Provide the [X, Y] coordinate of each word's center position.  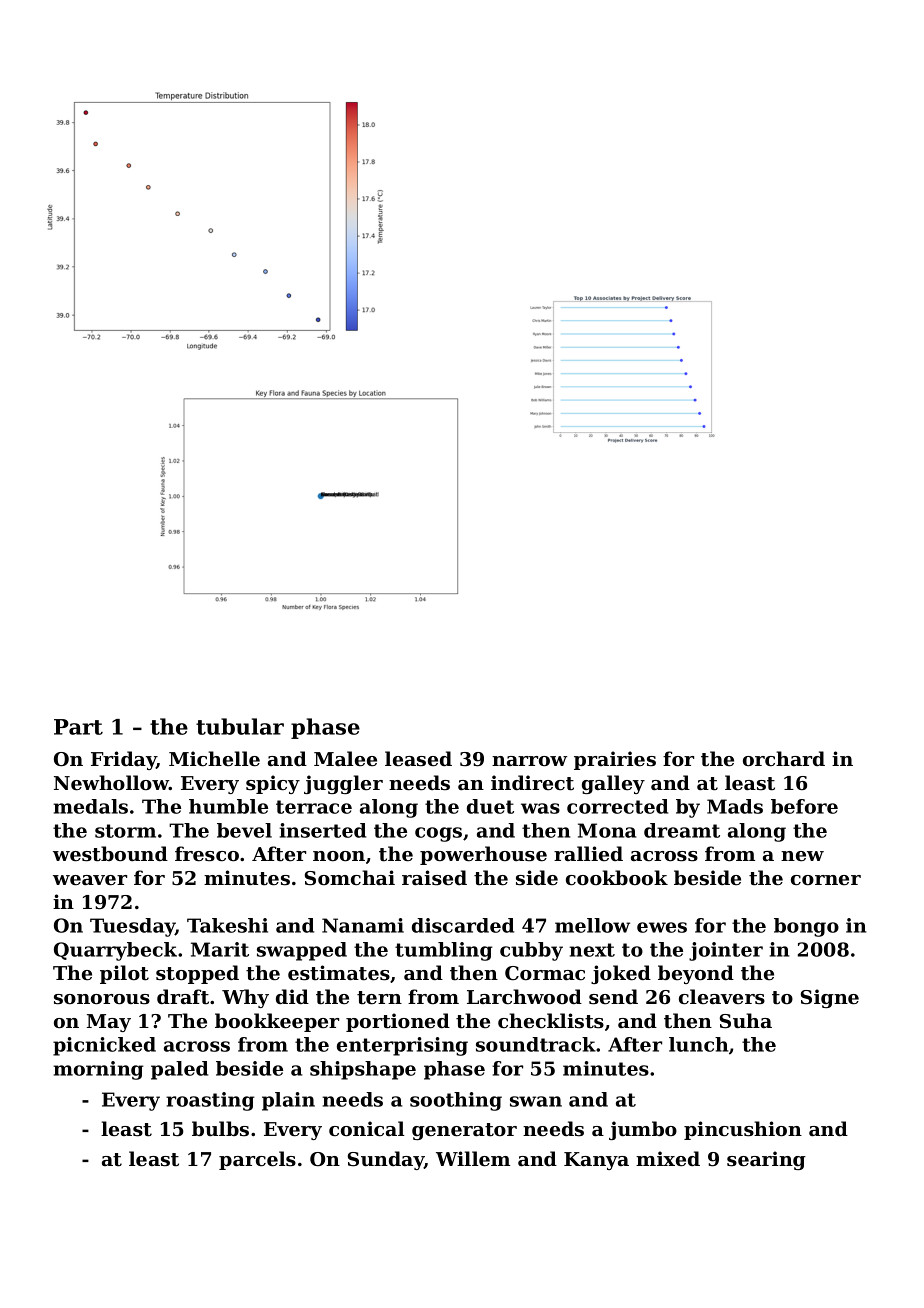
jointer [726, 951]
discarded [463, 925]
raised [434, 878]
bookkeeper [277, 1022]
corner [826, 880]
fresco [207, 854]
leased [418, 758]
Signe [830, 998]
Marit [220, 949]
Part [78, 727]
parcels [257, 1160]
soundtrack [536, 1044]
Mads [735, 806]
